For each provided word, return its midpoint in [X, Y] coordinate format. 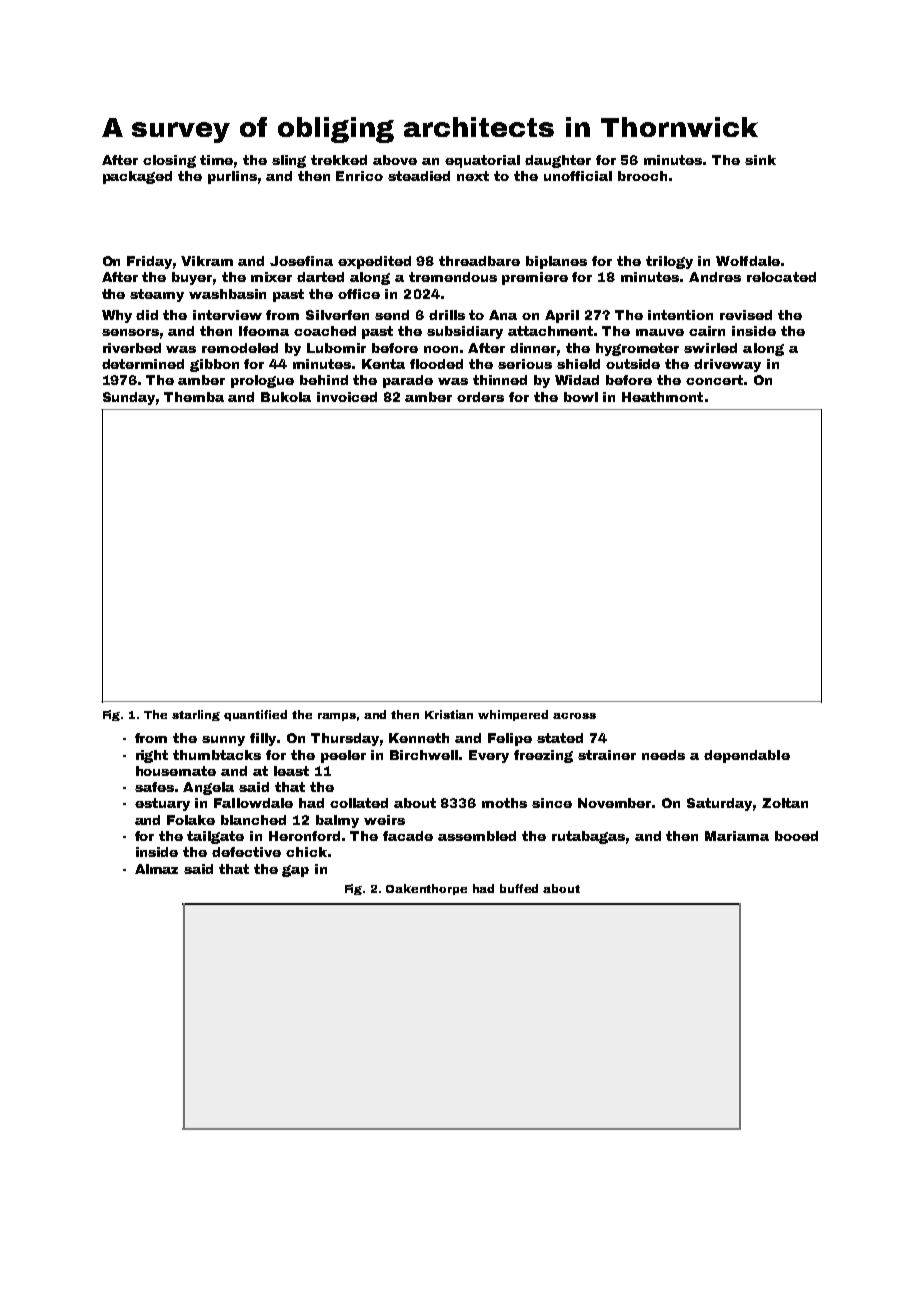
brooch [642, 176]
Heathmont [662, 397]
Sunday [129, 398]
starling [196, 715]
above [395, 160]
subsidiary [465, 332]
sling [289, 161]
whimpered [513, 715]
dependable [747, 756]
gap [295, 871]
